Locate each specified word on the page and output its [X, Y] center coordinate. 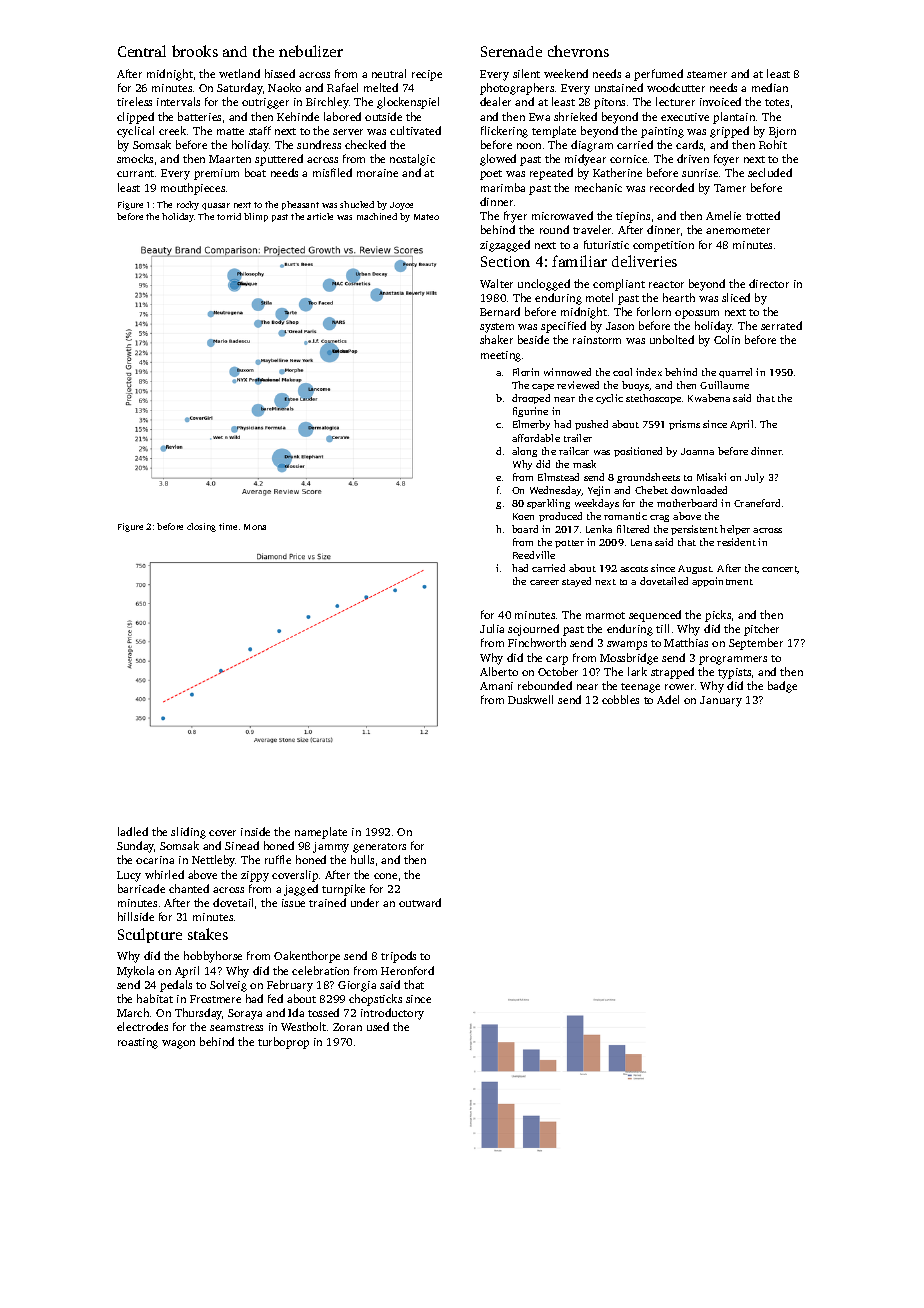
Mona [255, 527]
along [524, 452]
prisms [684, 425]
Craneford [757, 503]
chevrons [578, 51]
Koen [523, 516]
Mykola [135, 972]
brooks [195, 51]
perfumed [658, 75]
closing [201, 527]
